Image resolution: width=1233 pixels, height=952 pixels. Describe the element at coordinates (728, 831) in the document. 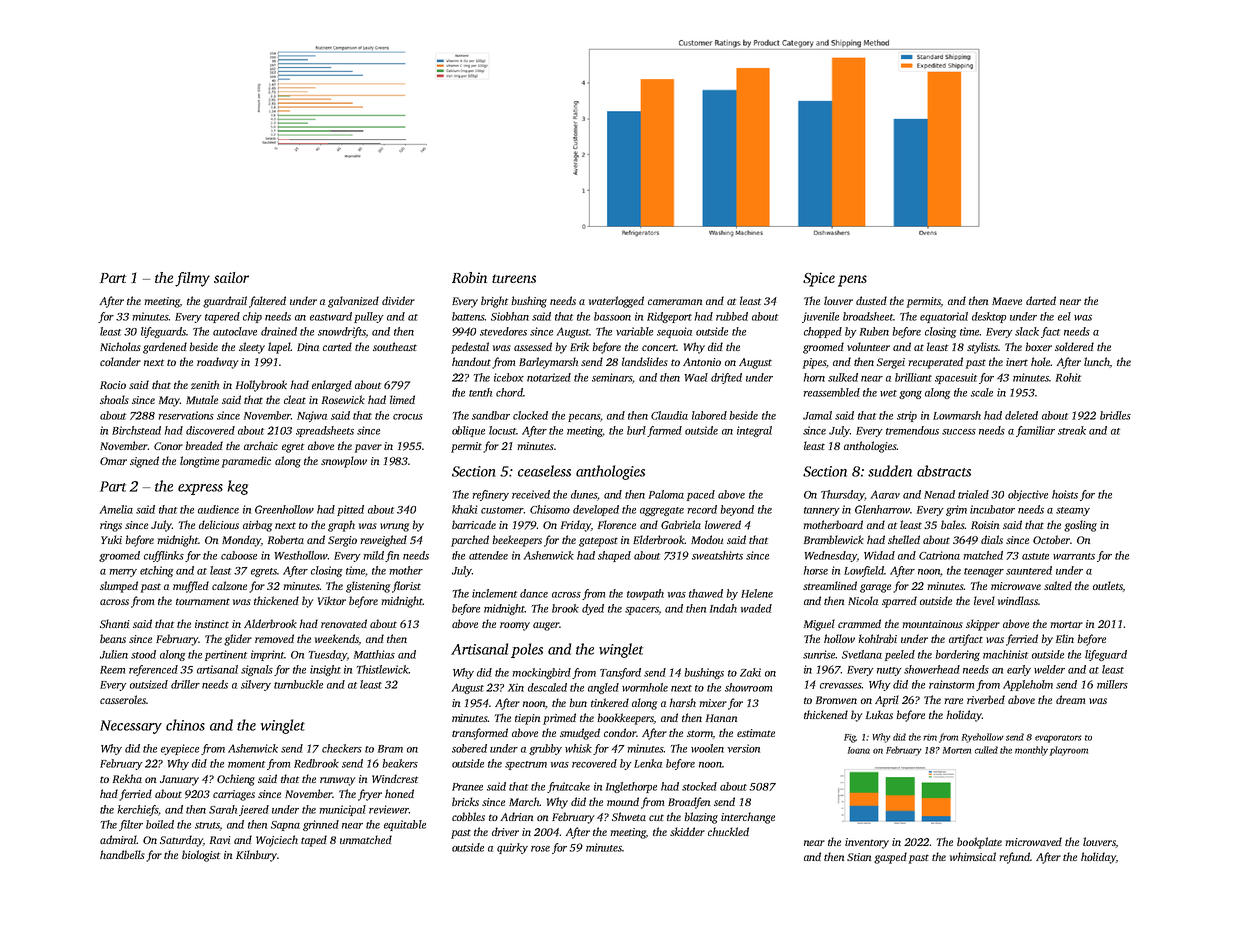

I see `chuckled` at that location.
